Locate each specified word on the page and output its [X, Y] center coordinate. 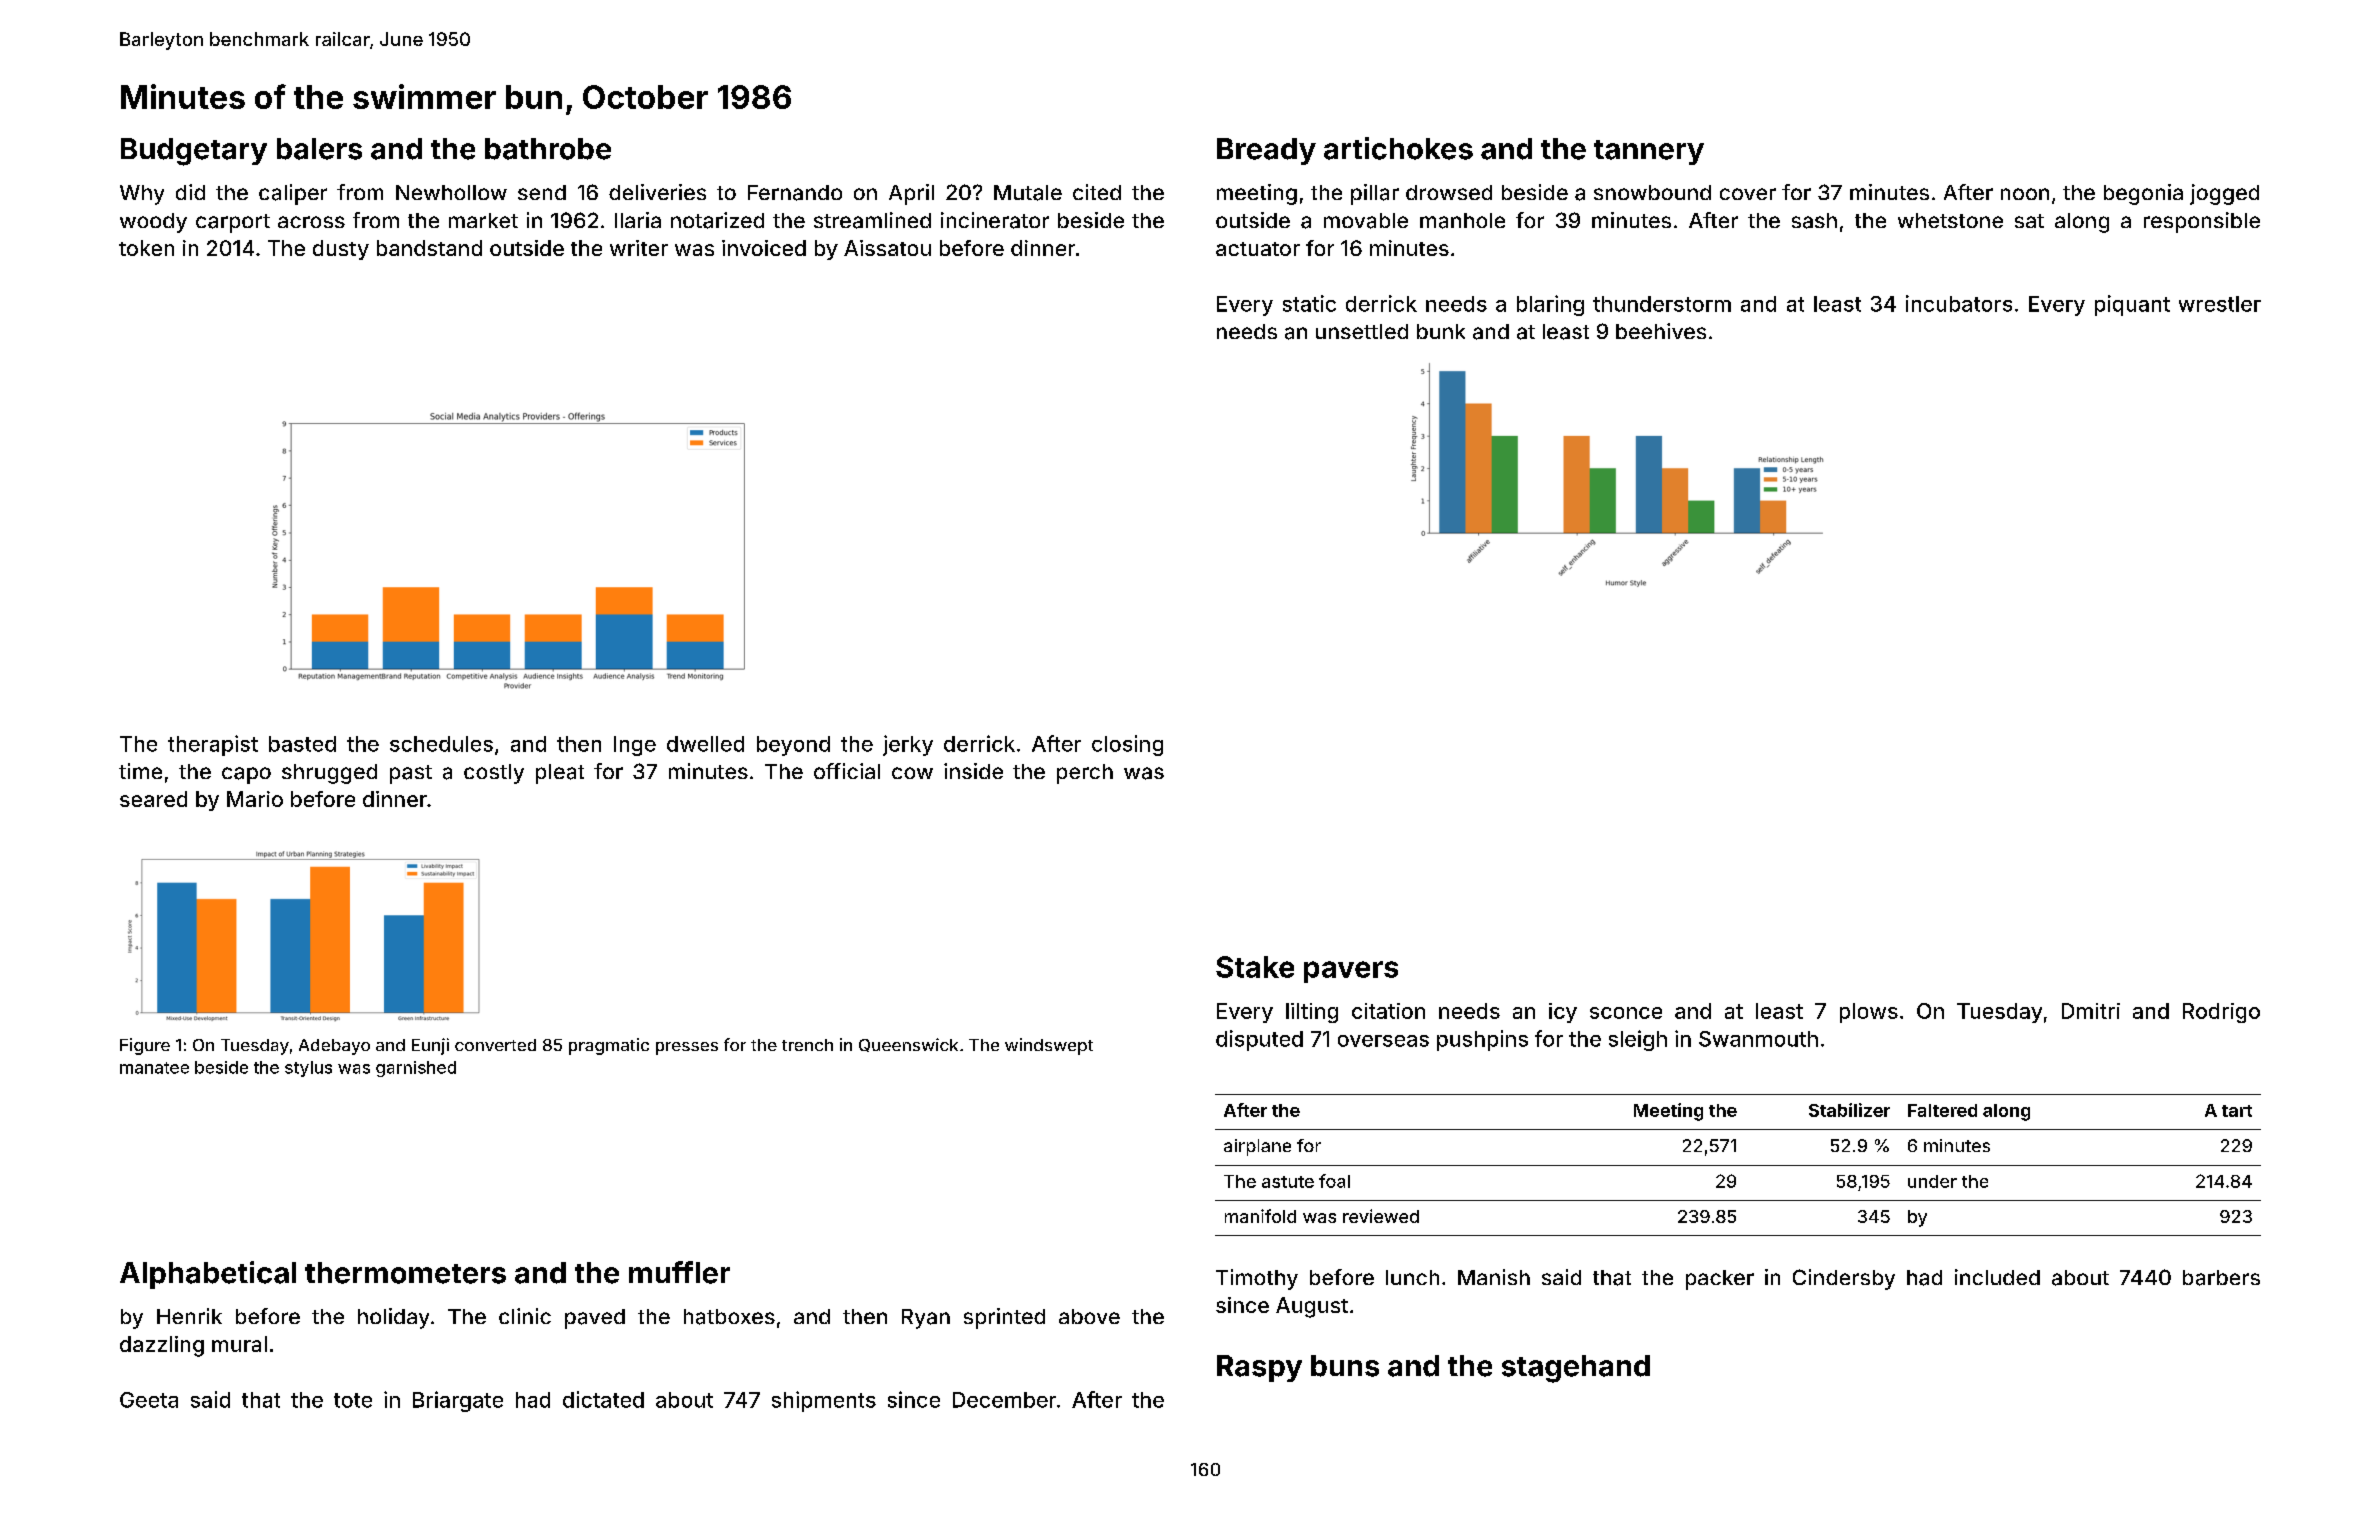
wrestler [2220, 304]
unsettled [1362, 331]
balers [319, 149]
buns [1345, 1366]
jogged [2224, 194]
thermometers [405, 1273]
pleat [560, 774]
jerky [908, 745]
